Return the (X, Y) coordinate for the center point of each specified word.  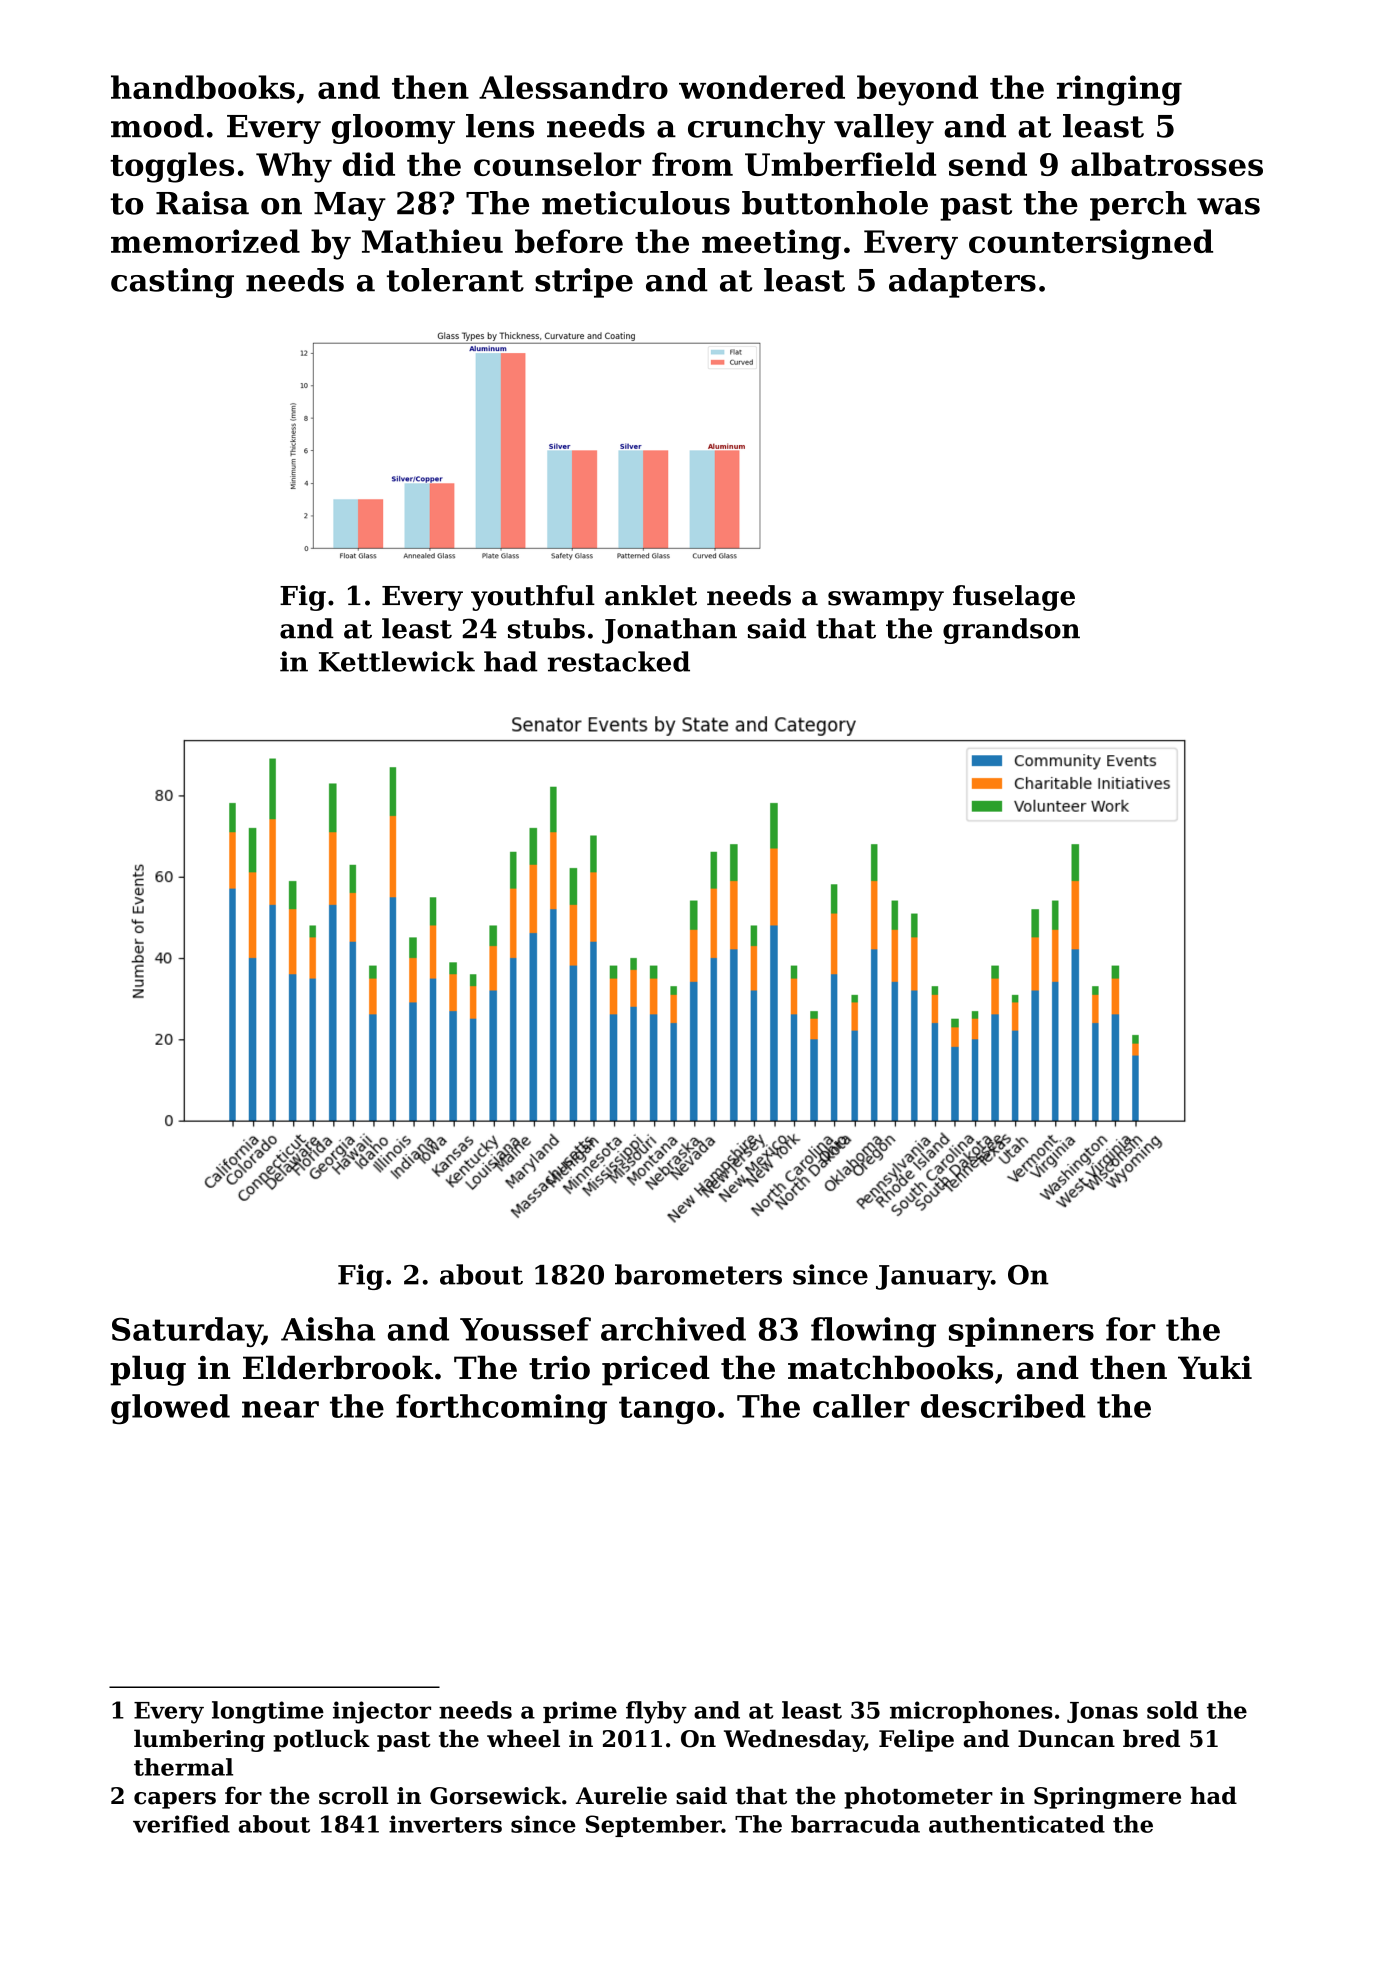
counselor (557, 164)
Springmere (1107, 1798)
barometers (698, 1274)
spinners (1021, 1332)
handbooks (203, 87)
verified (181, 1824)
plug (148, 1370)
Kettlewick (397, 661)
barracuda (855, 1824)
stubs (546, 628)
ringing (1119, 90)
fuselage (1014, 598)
